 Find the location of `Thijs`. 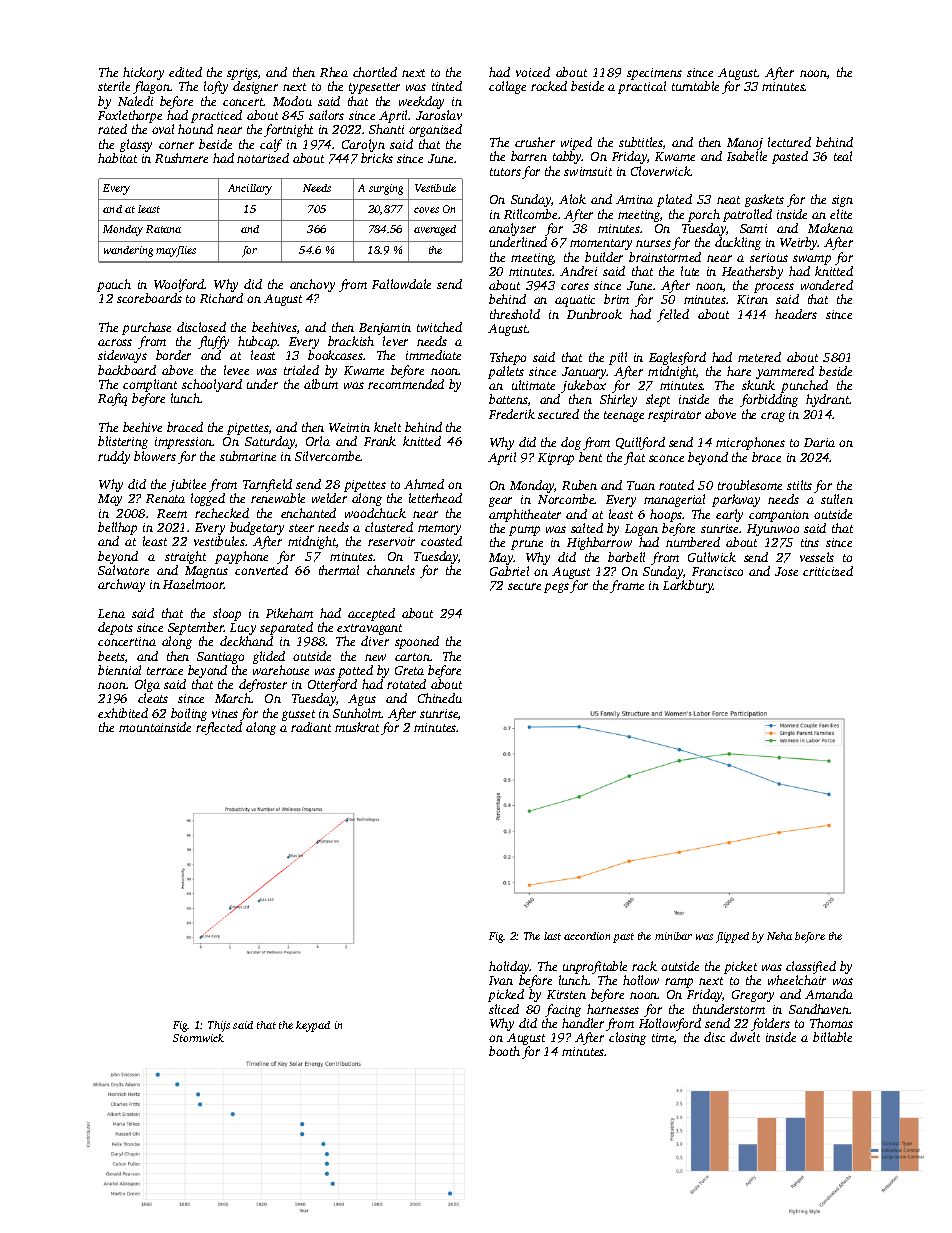

Thijs is located at coordinates (219, 1026).
